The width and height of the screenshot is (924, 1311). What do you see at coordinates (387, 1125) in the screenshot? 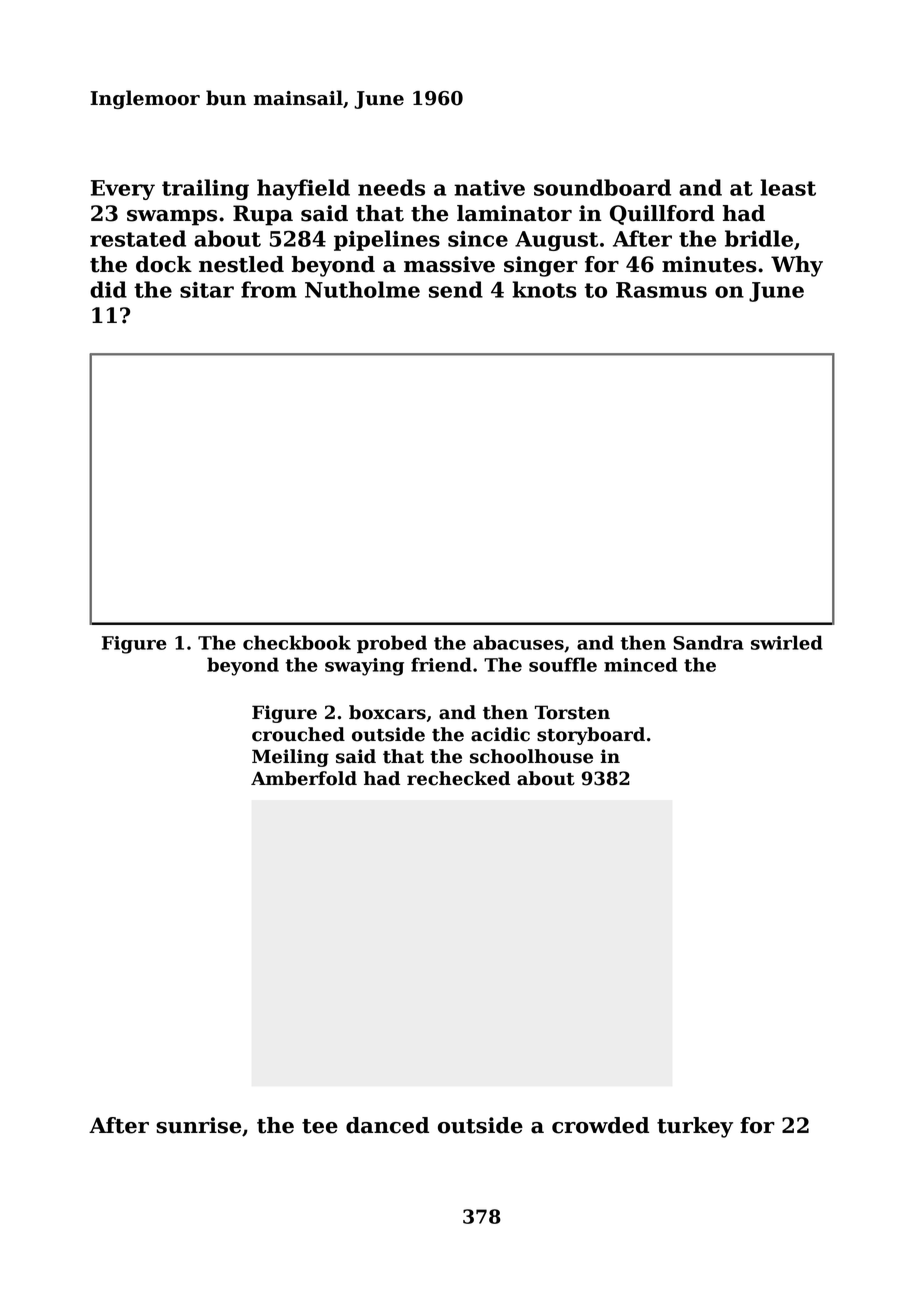
I see `danced` at bounding box center [387, 1125].
